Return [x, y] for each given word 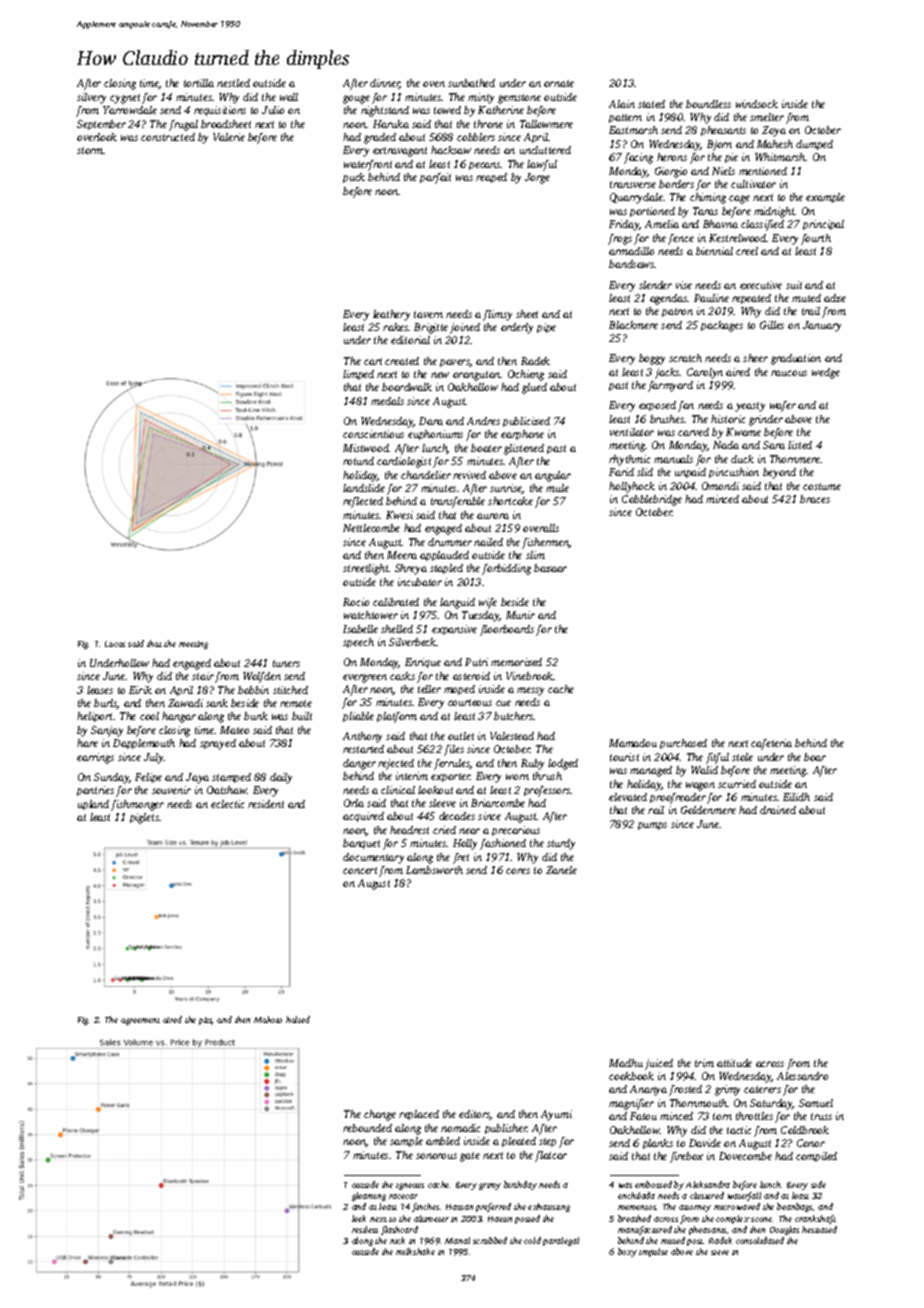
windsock [757, 104]
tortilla [199, 83]
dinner [385, 84]
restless [365, 1229]
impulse [653, 1252]
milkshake [415, 1251]
